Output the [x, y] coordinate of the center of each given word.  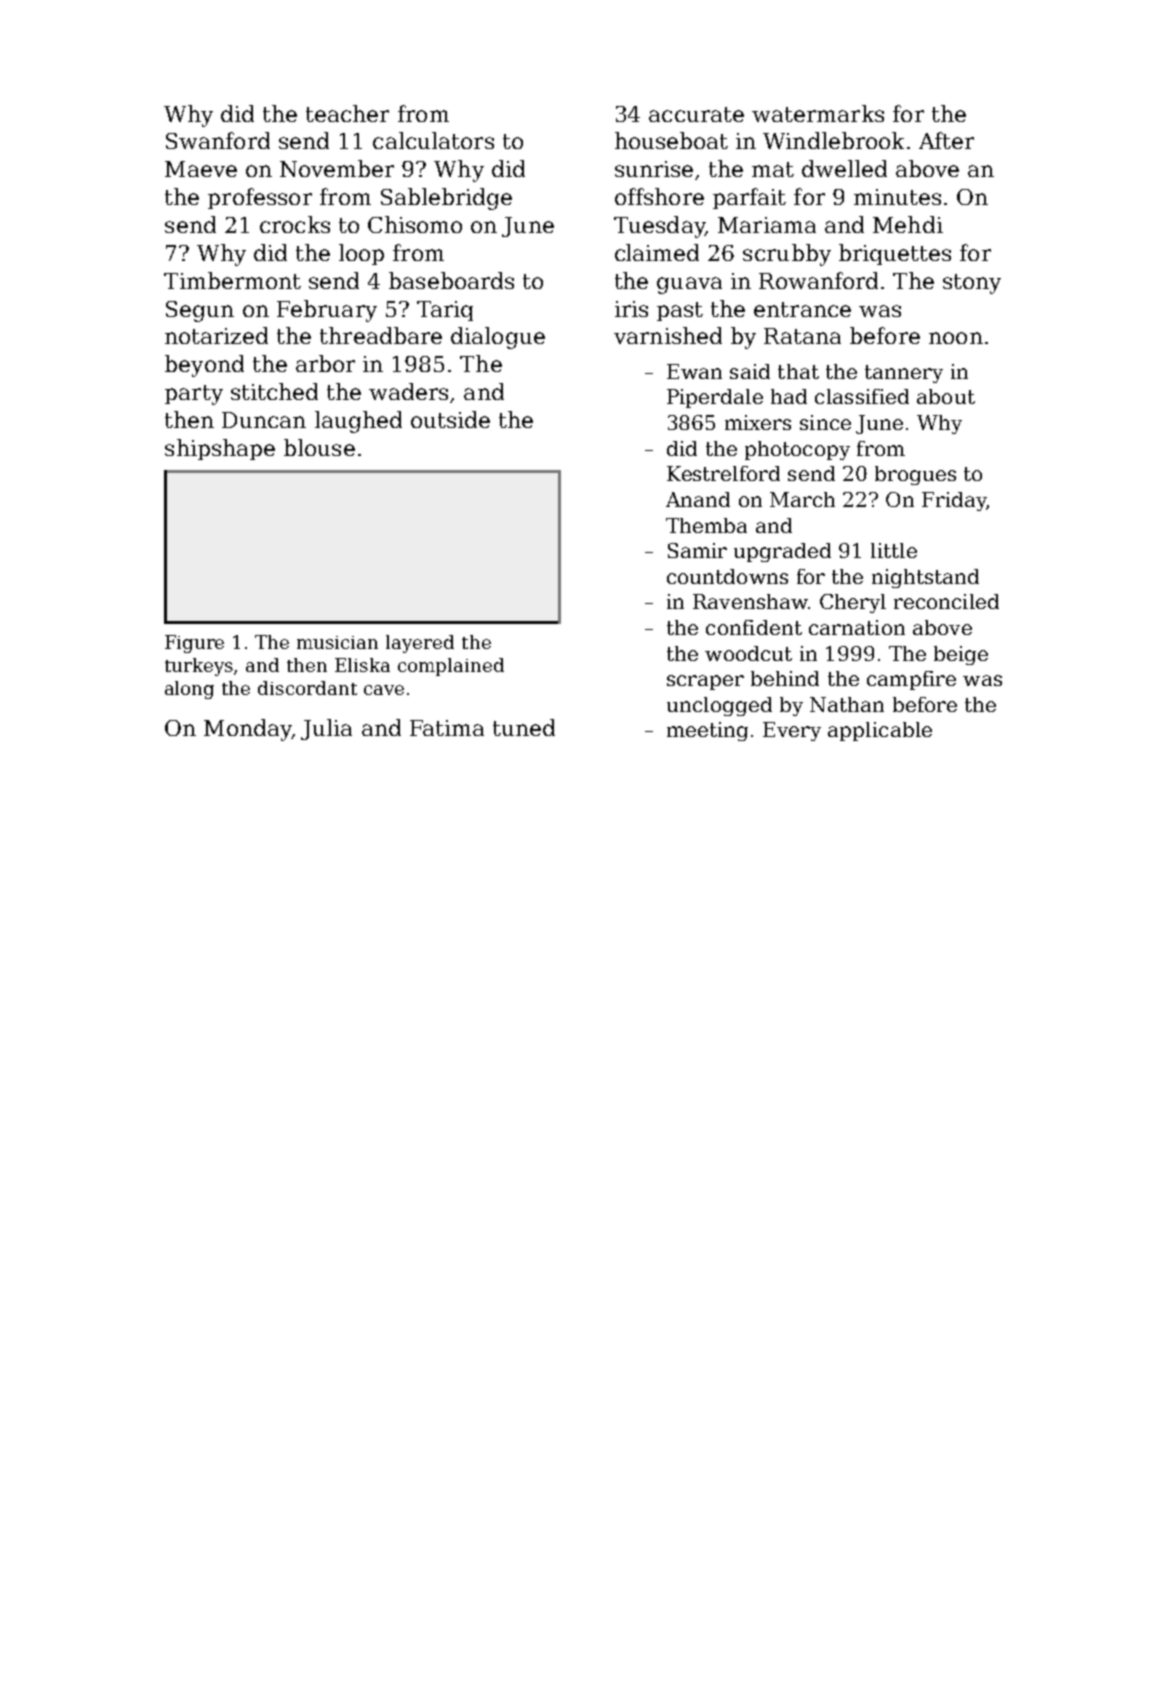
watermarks [818, 113]
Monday [248, 730]
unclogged [719, 706]
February [327, 311]
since [825, 422]
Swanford [218, 140]
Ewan [694, 371]
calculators [433, 140]
